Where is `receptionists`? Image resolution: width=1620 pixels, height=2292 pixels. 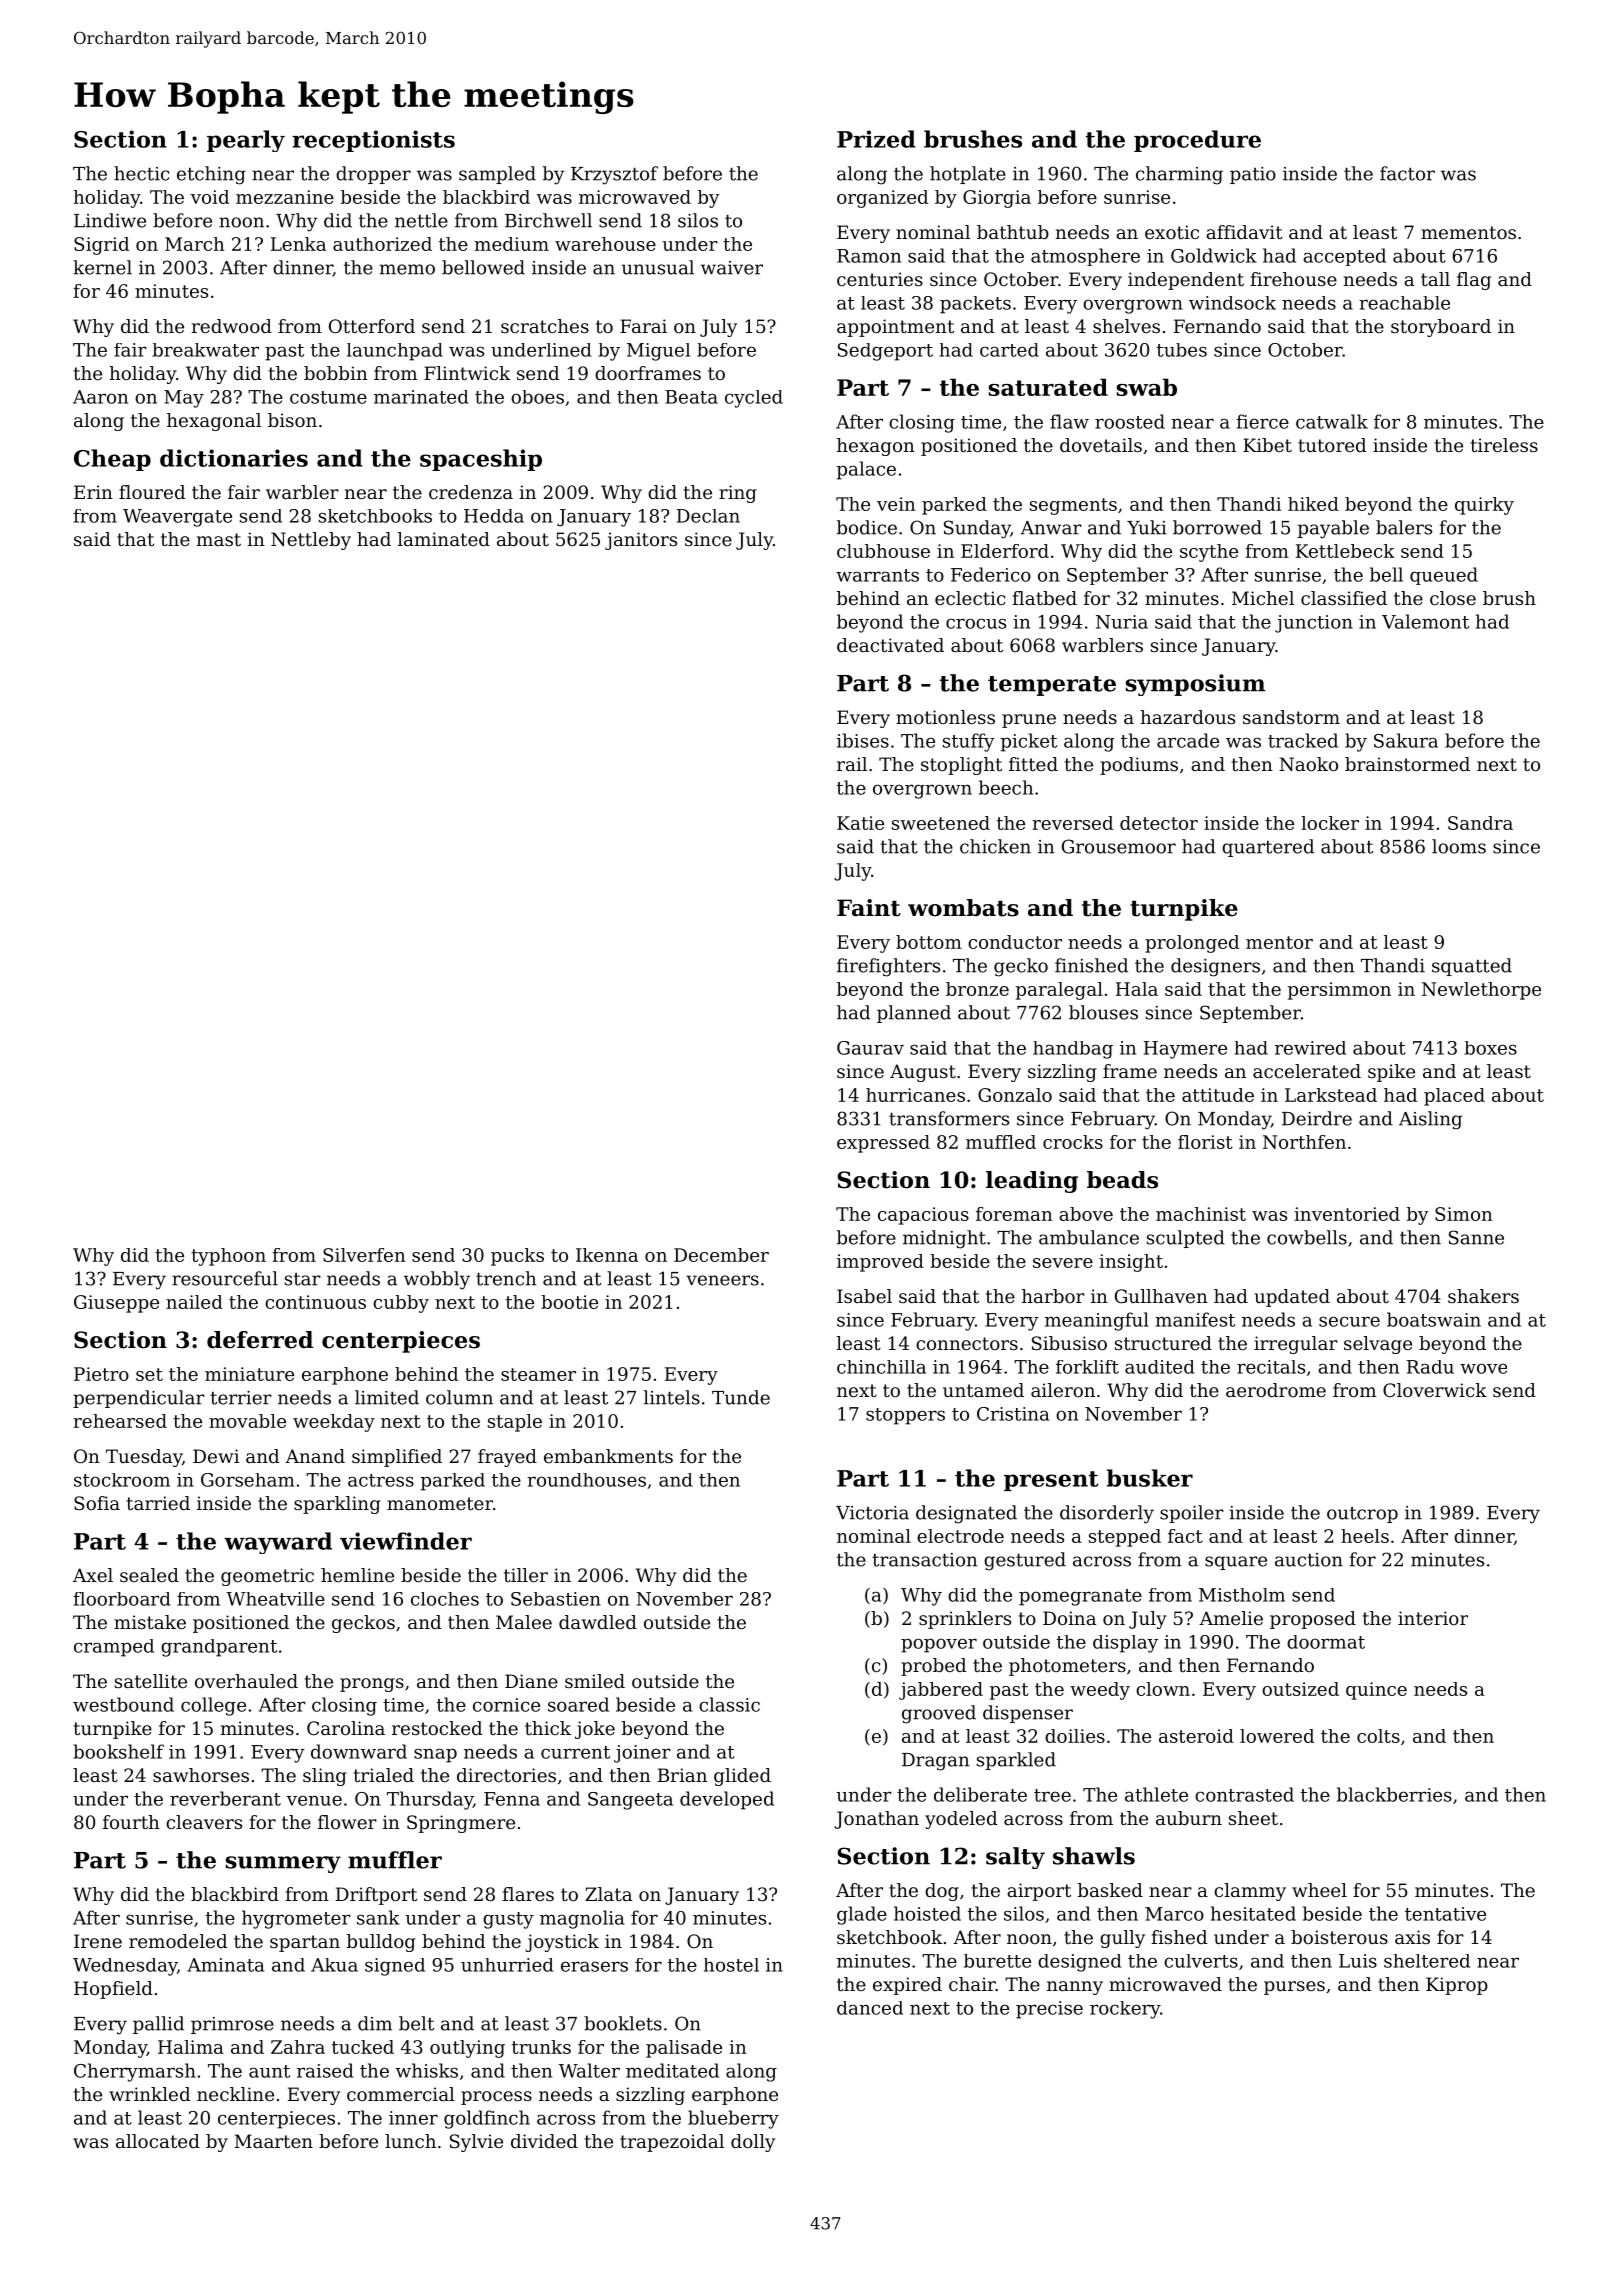 receptionists is located at coordinates (373, 141).
